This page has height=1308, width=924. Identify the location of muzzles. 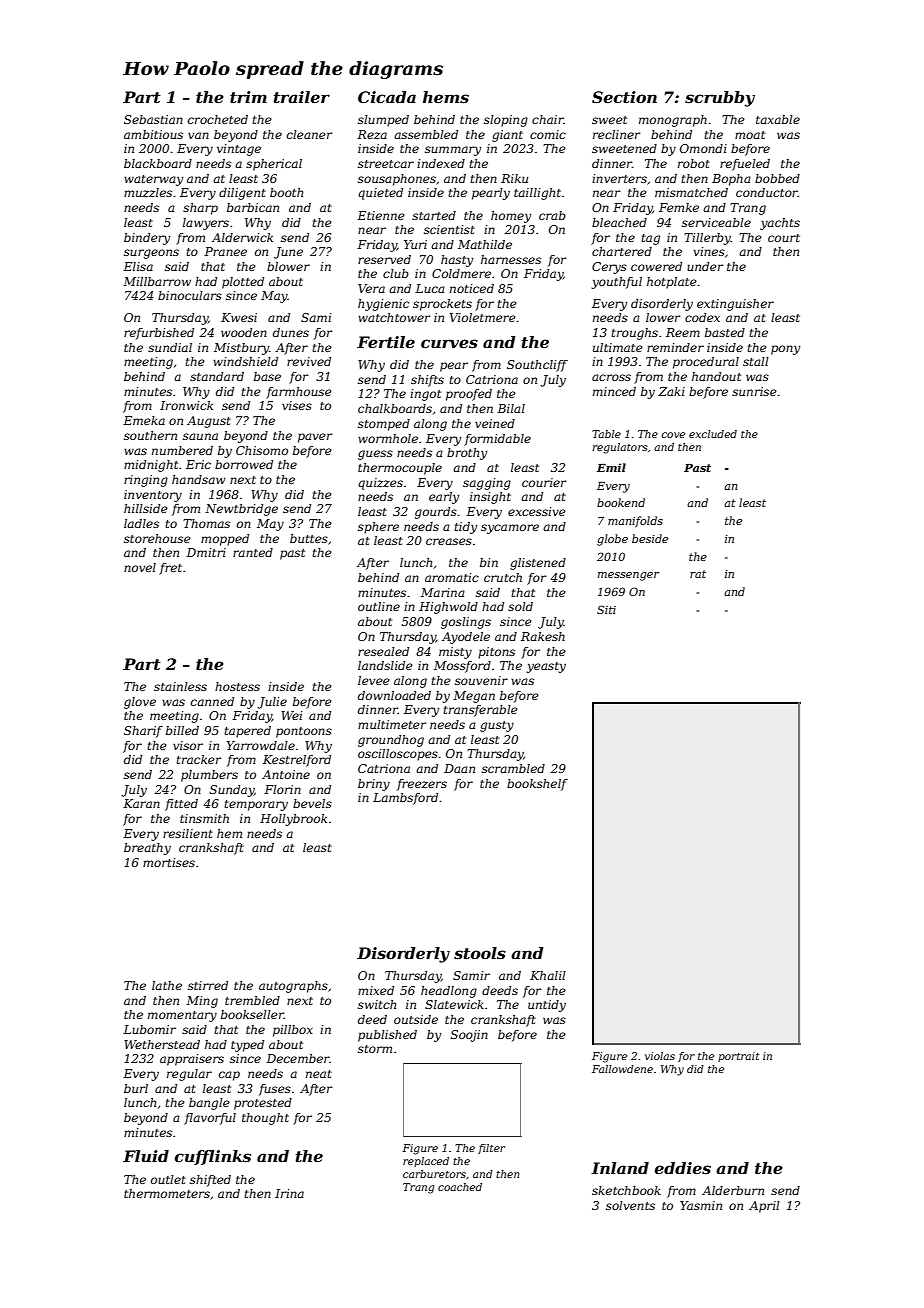
(148, 192).
